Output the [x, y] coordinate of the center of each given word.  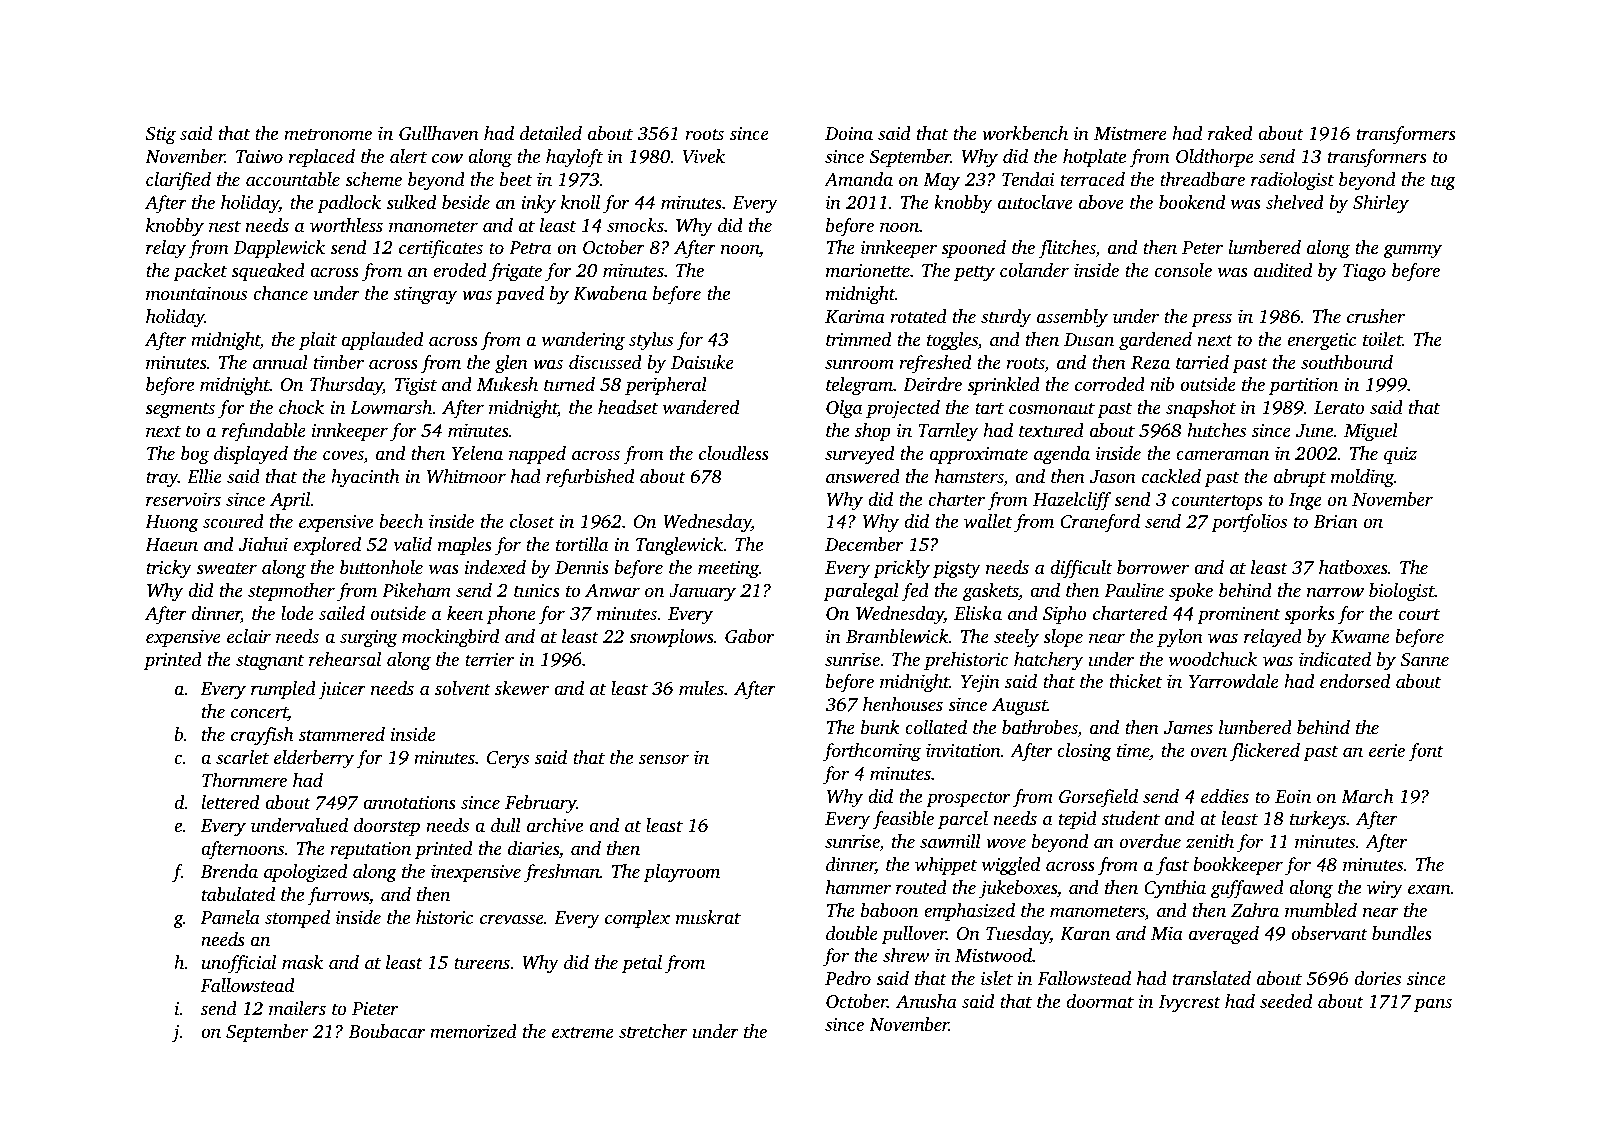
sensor [664, 759]
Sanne [1425, 660]
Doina [849, 133]
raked [1230, 133]
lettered [230, 802]
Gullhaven [439, 133]
